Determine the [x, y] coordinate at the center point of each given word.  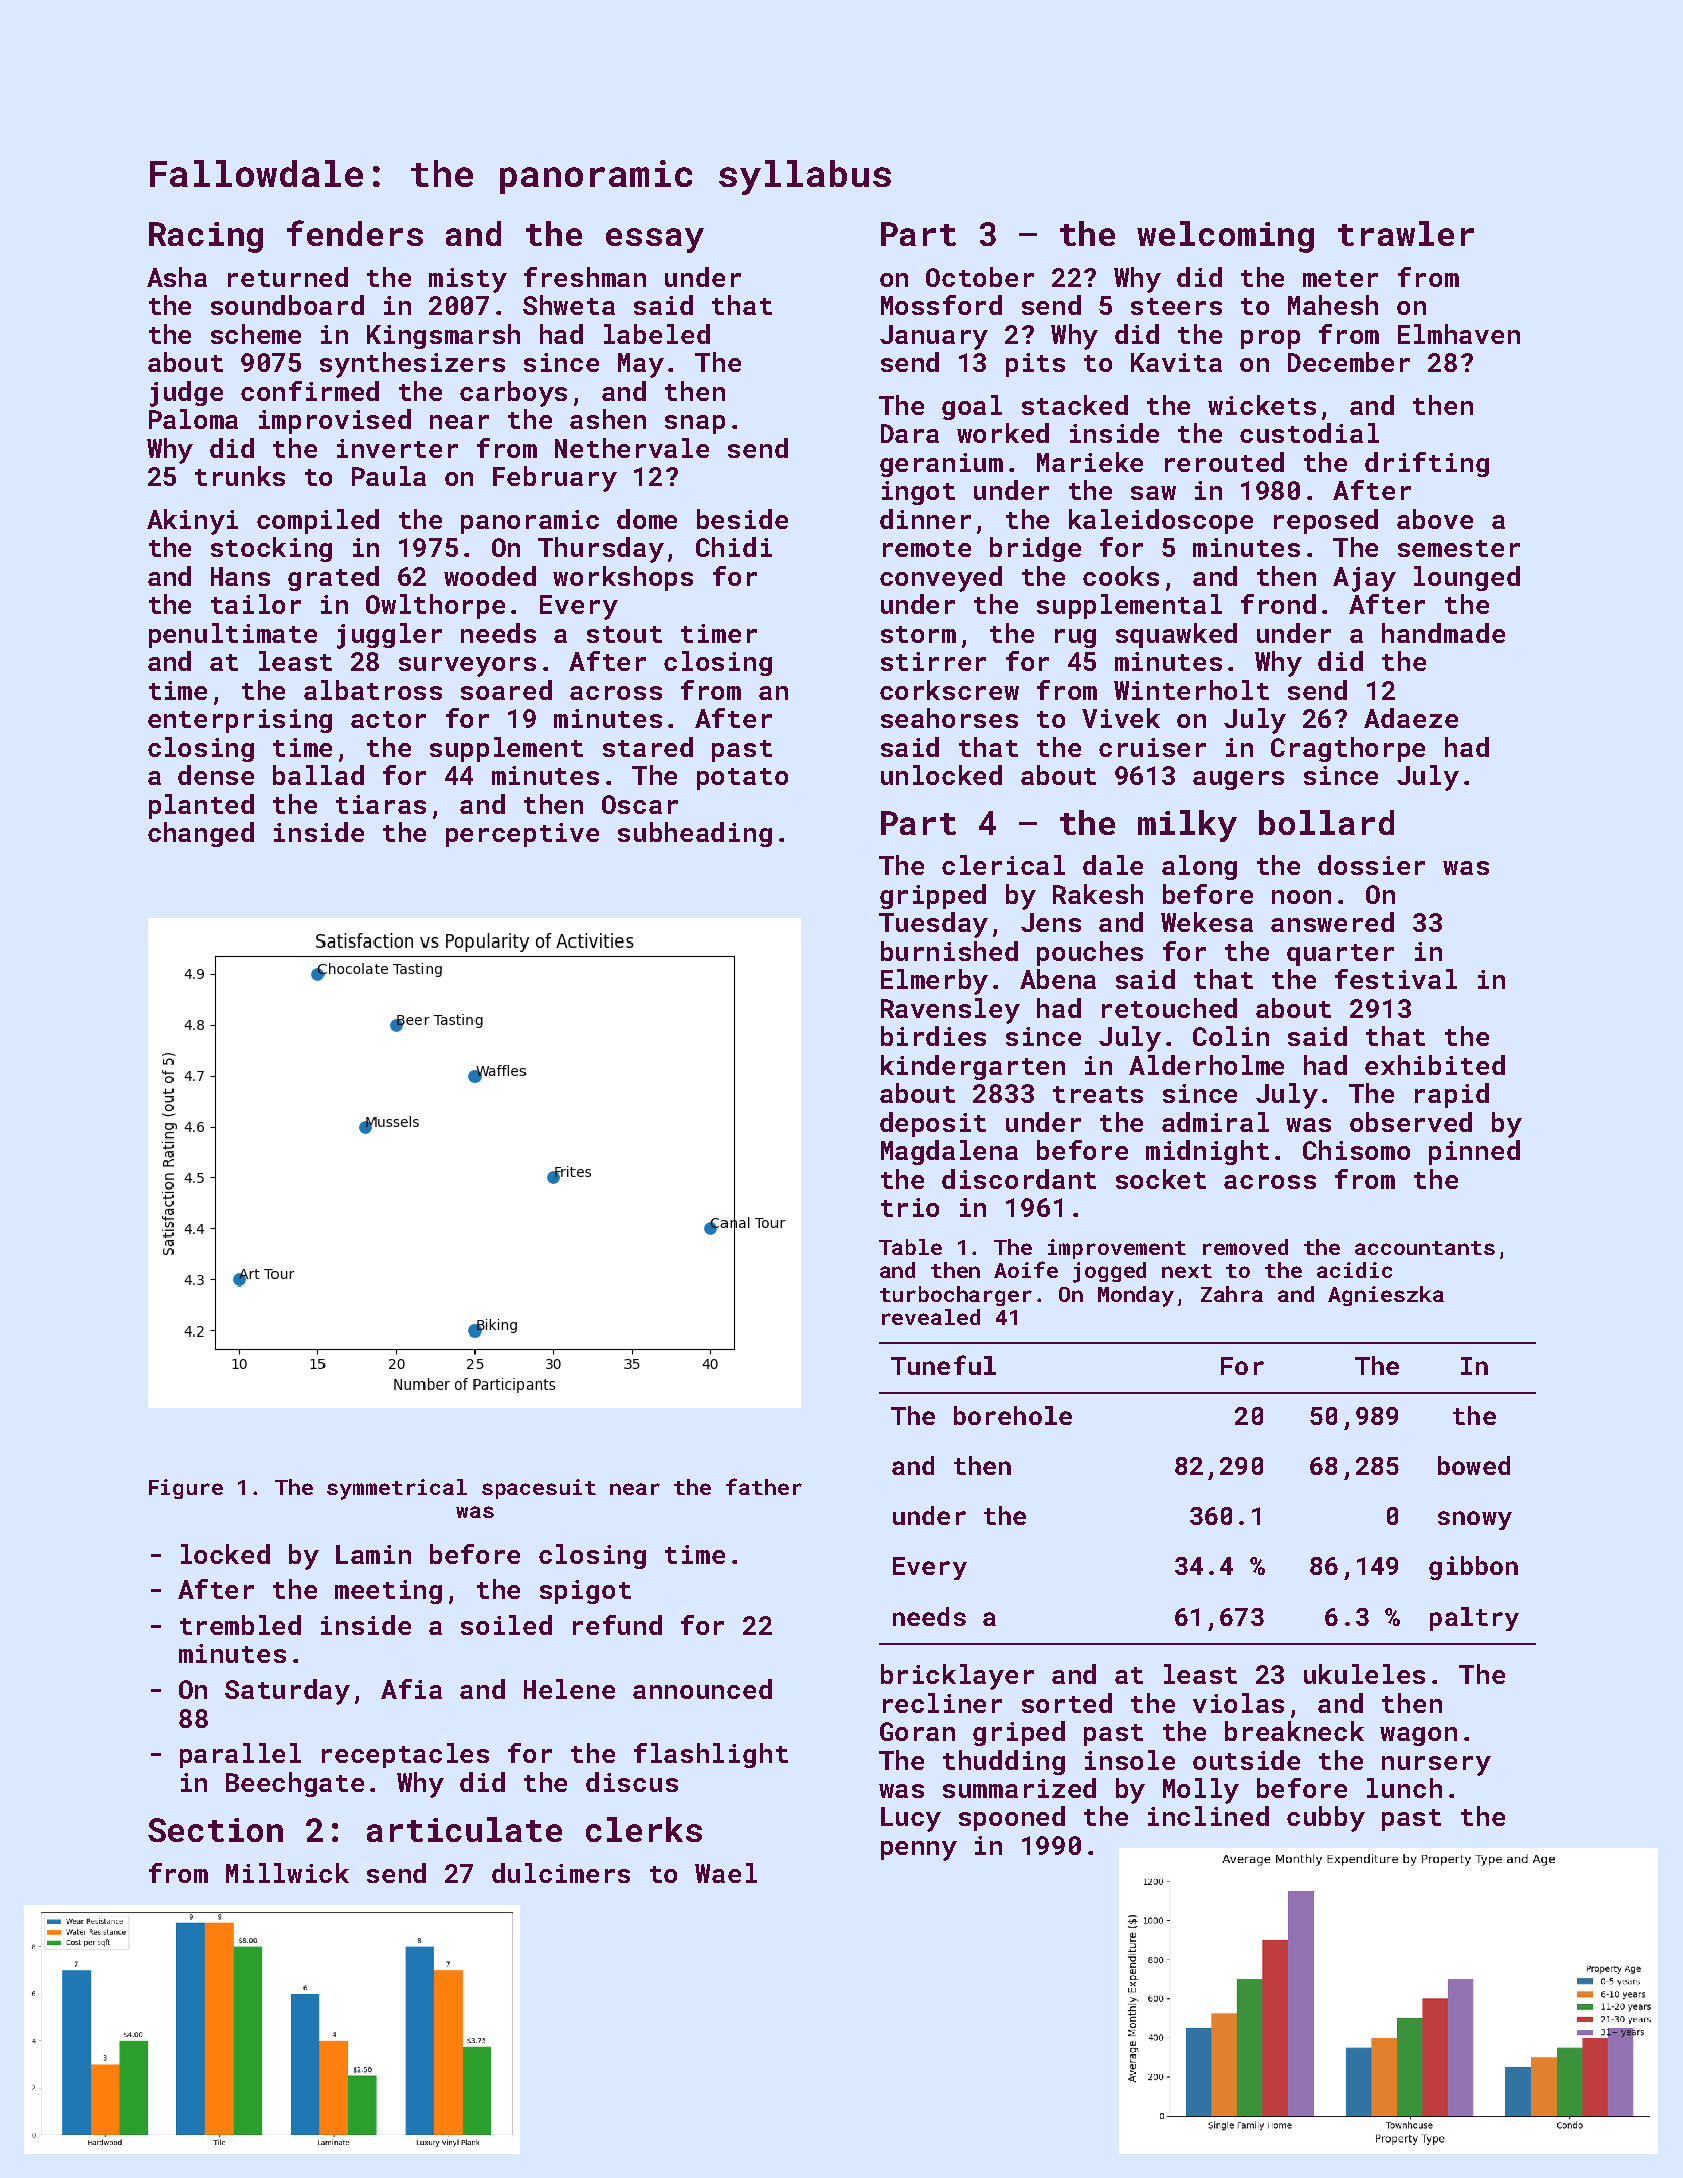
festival [1396, 979]
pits [1035, 365]
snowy [1475, 1520]
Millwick [287, 1873]
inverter [397, 448]
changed [201, 834]
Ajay [1364, 579]
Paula [389, 476]
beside [742, 519]
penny [919, 1851]
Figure [186, 1489]
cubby [1326, 1819]
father [764, 1486]
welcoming [1225, 237]
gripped [933, 896]
